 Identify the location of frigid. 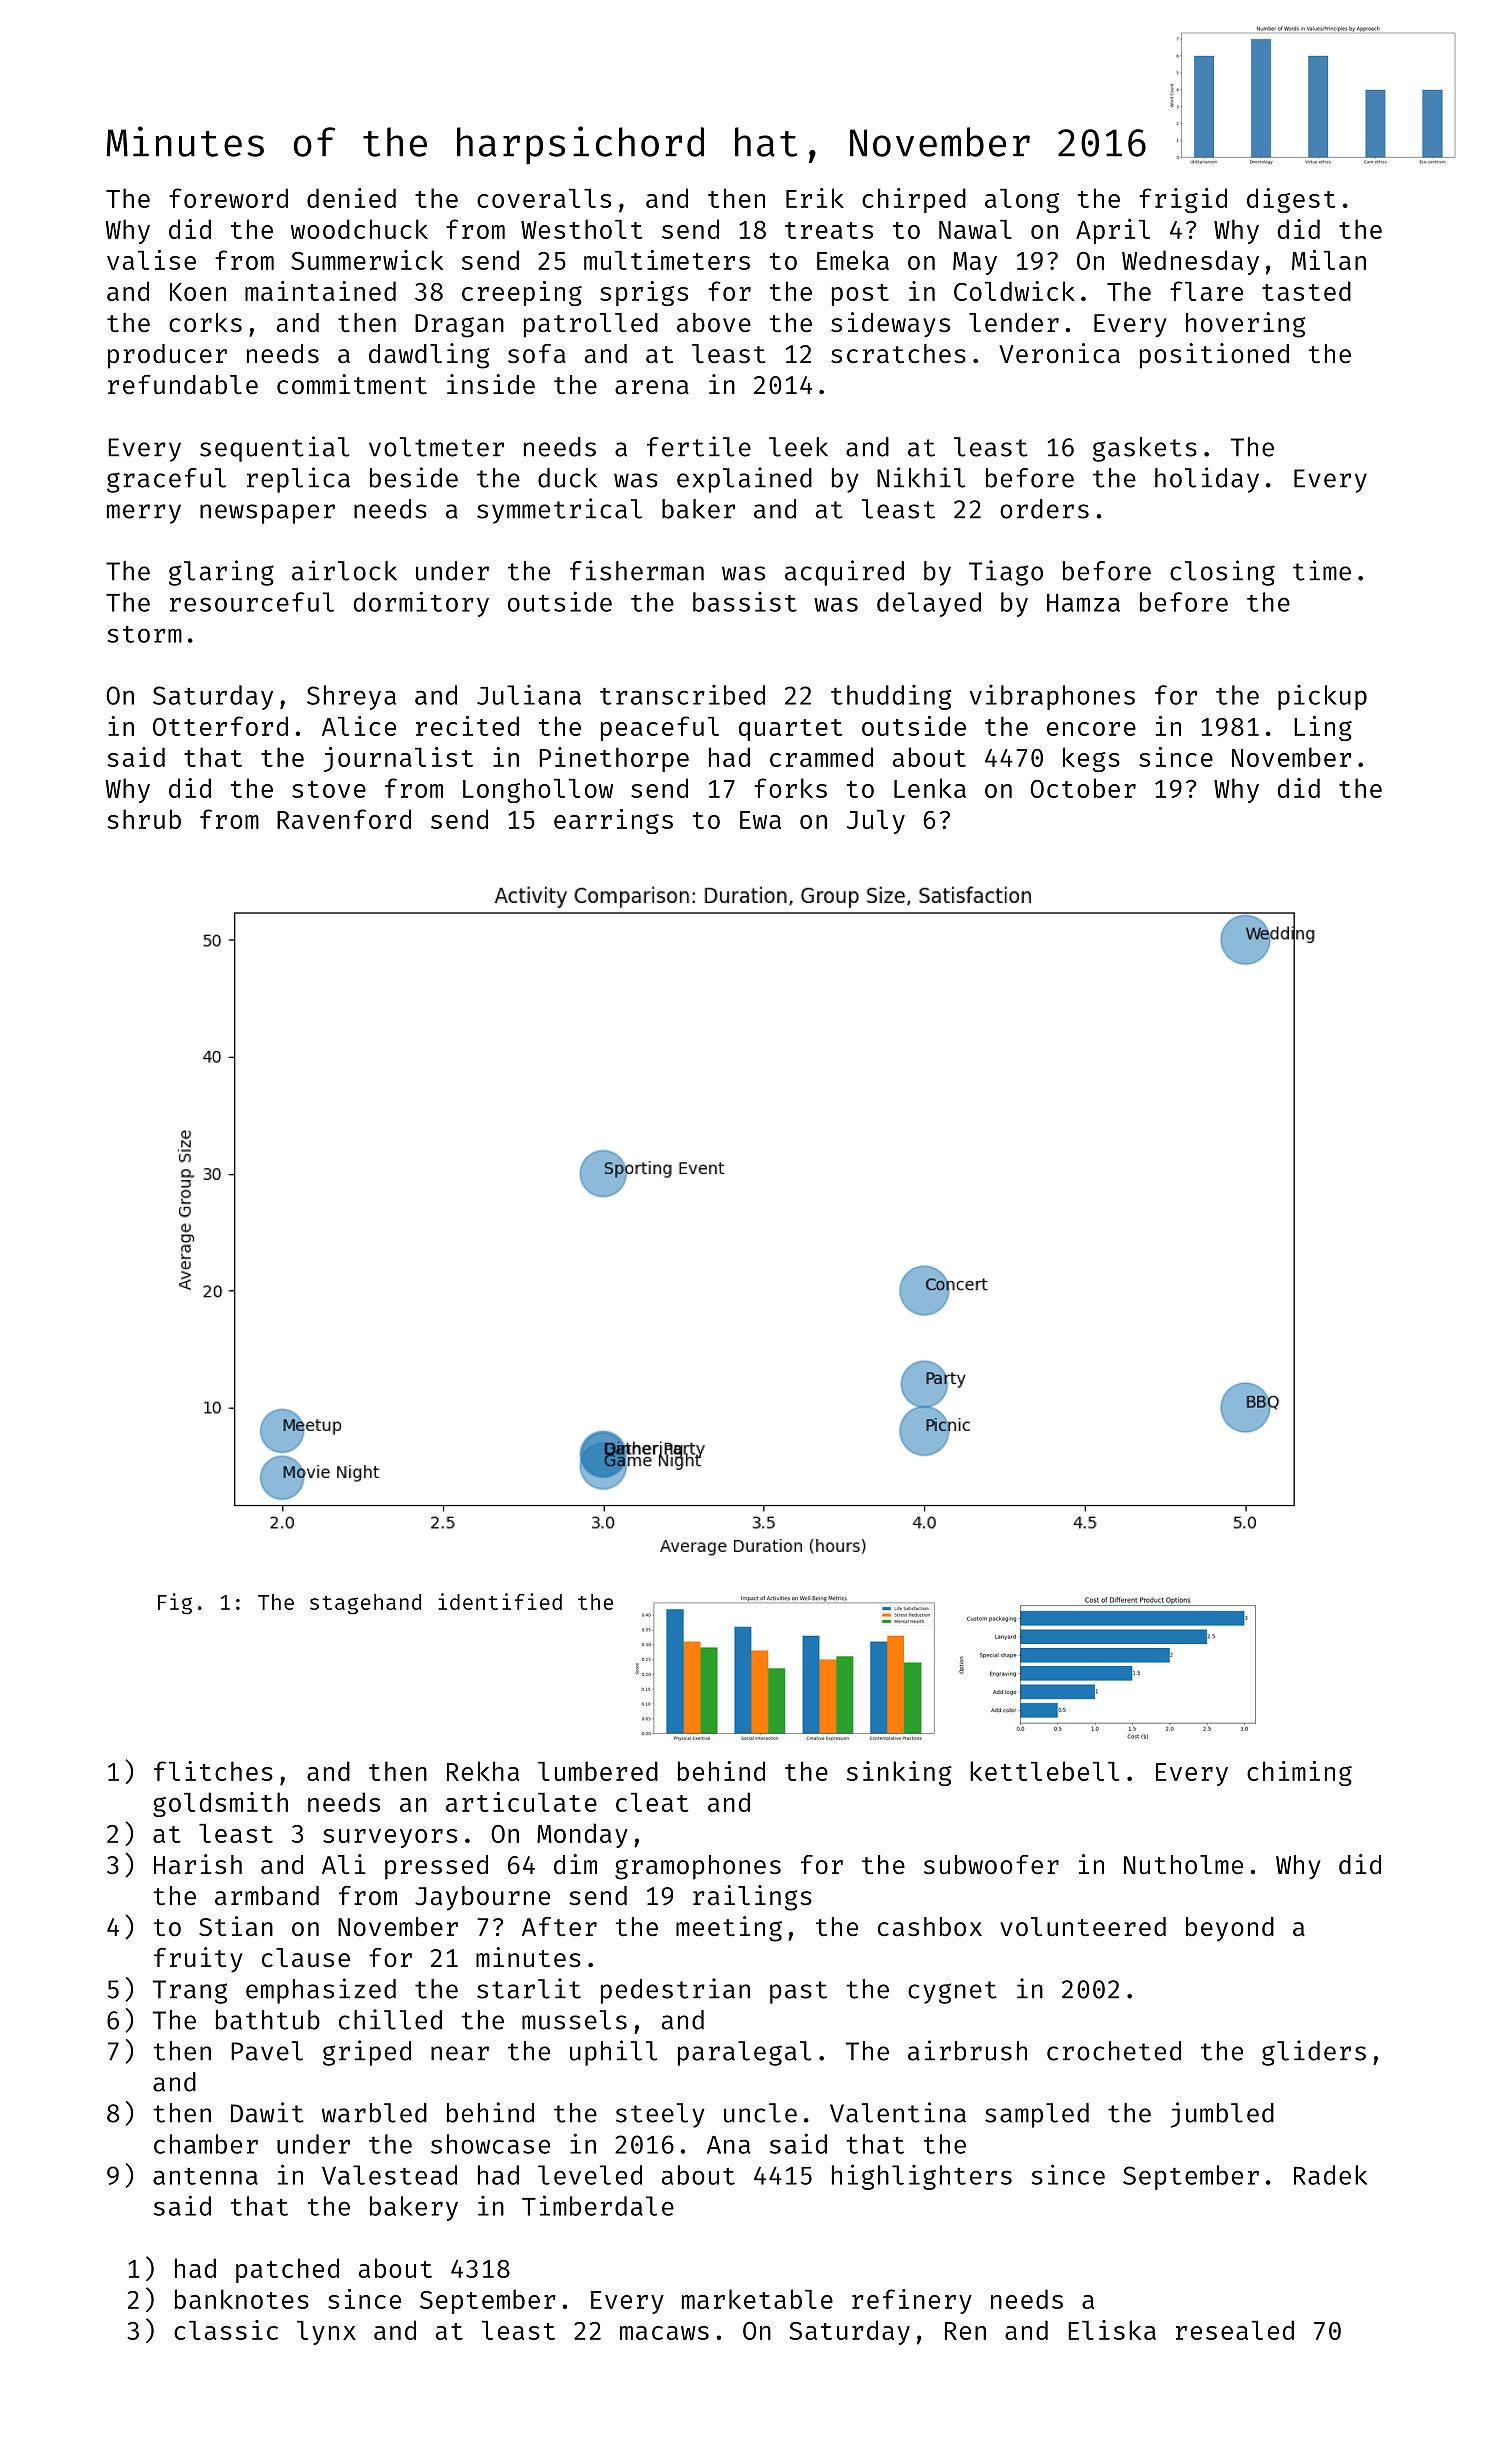
(1183, 200).
